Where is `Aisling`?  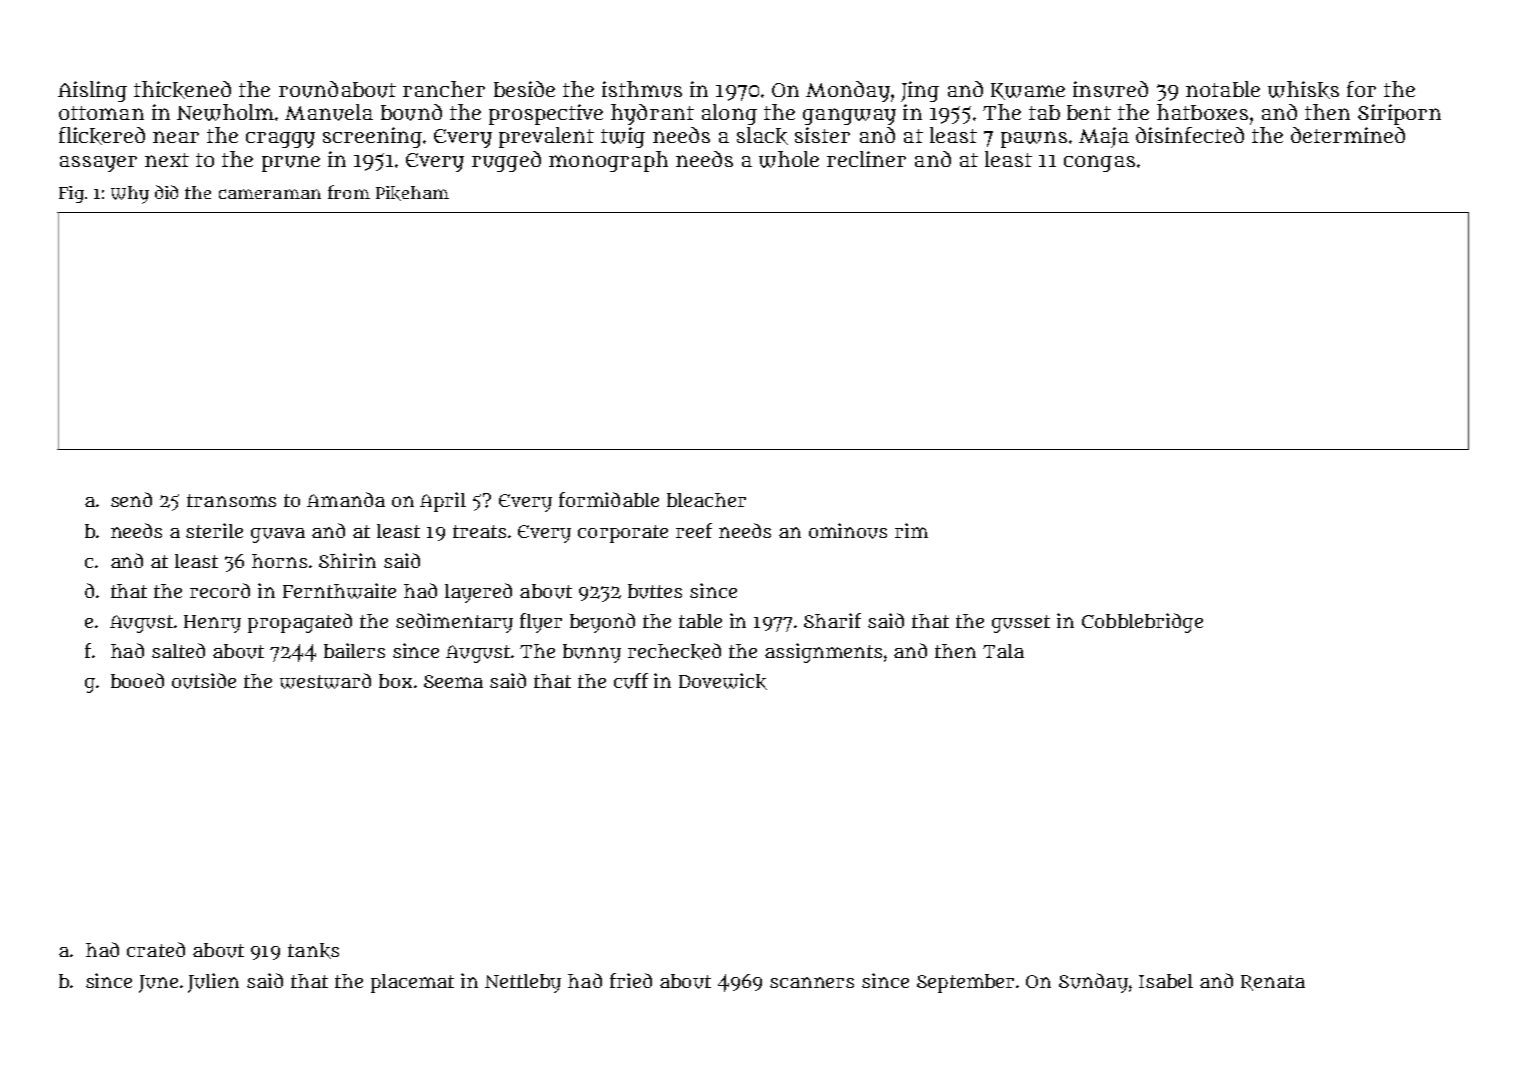
Aisling is located at coordinates (92, 91).
